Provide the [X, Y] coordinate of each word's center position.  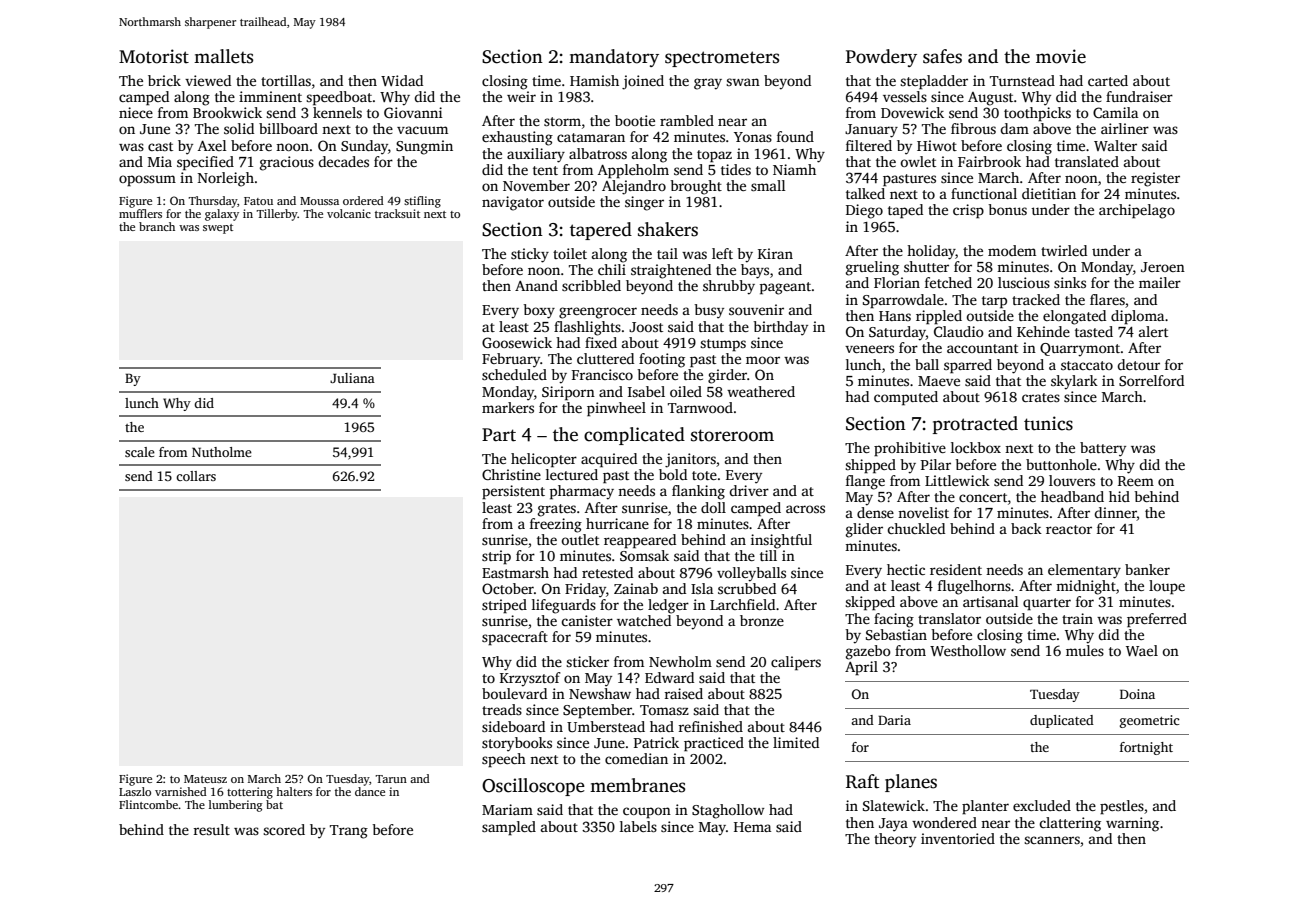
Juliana [352, 378]
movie [1061, 56]
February [511, 360]
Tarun [391, 779]
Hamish [594, 80]
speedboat [339, 98]
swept [218, 229]
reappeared [640, 541]
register [1155, 179]
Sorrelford [1151, 380]
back [1026, 528]
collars [196, 476]
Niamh [794, 169]
